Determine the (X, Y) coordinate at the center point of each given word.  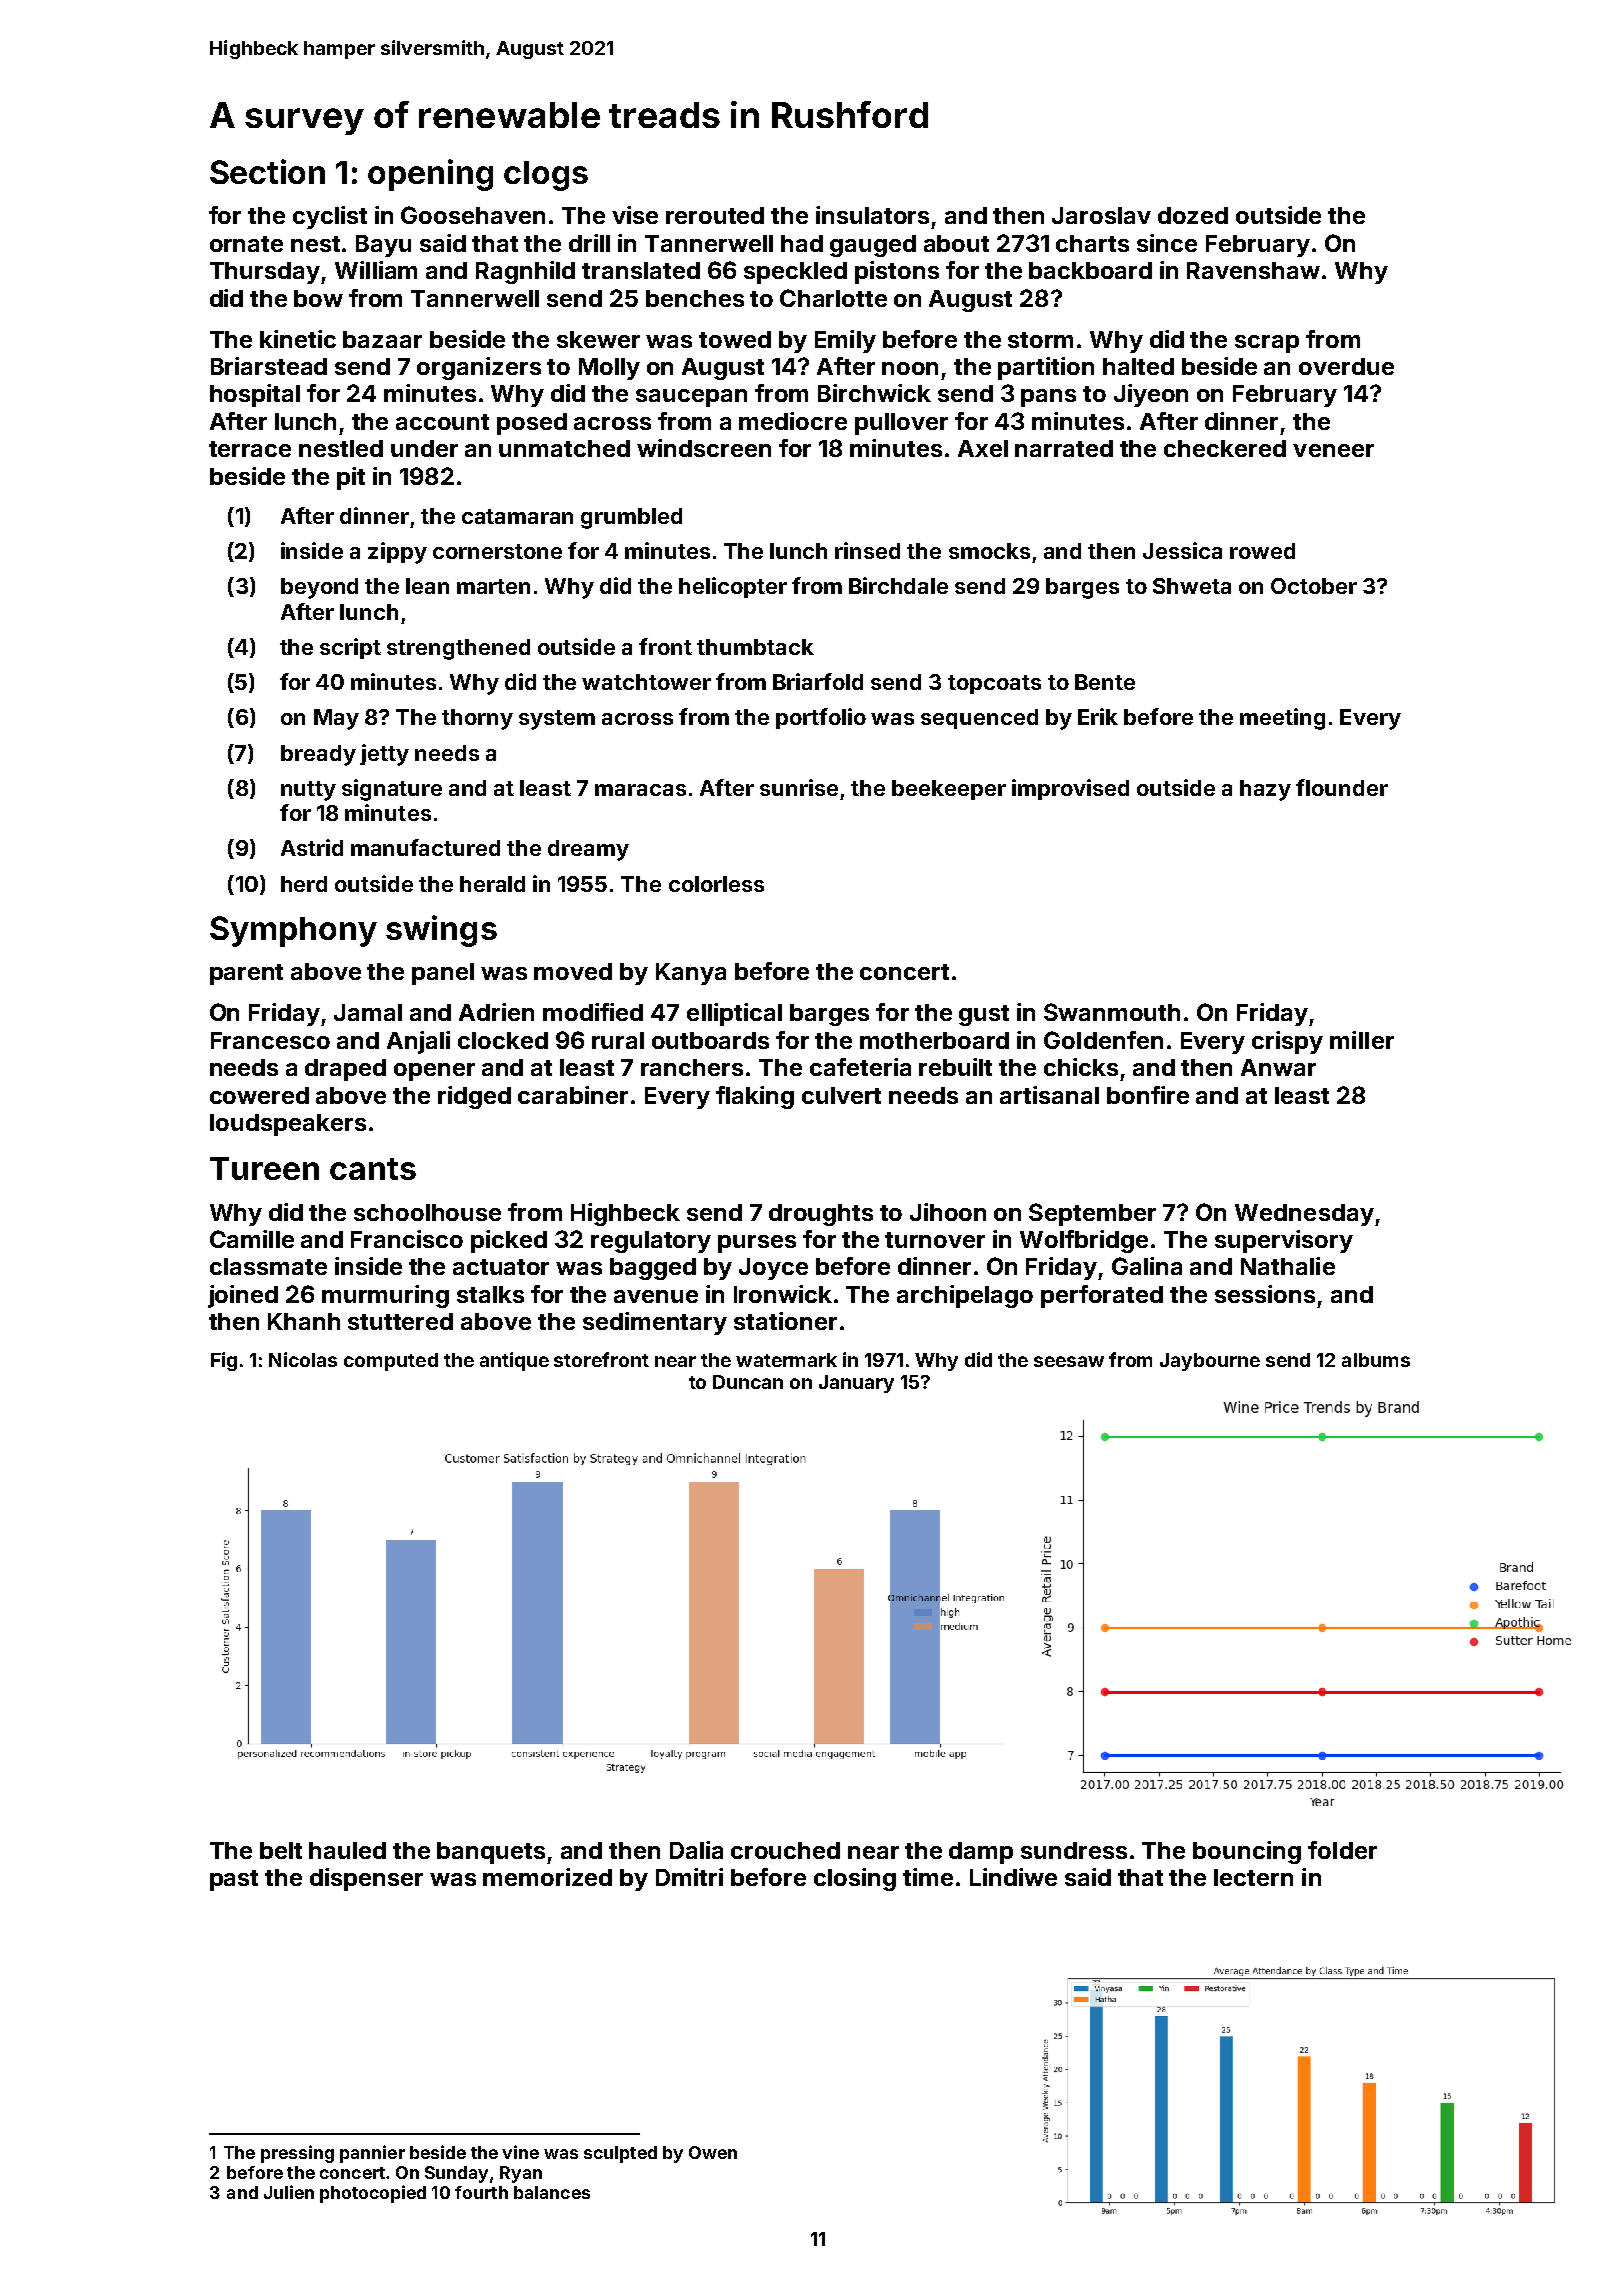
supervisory (1284, 1241)
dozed (1193, 215)
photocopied (373, 2194)
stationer (785, 1321)
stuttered (400, 1321)
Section (267, 171)
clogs (546, 176)
